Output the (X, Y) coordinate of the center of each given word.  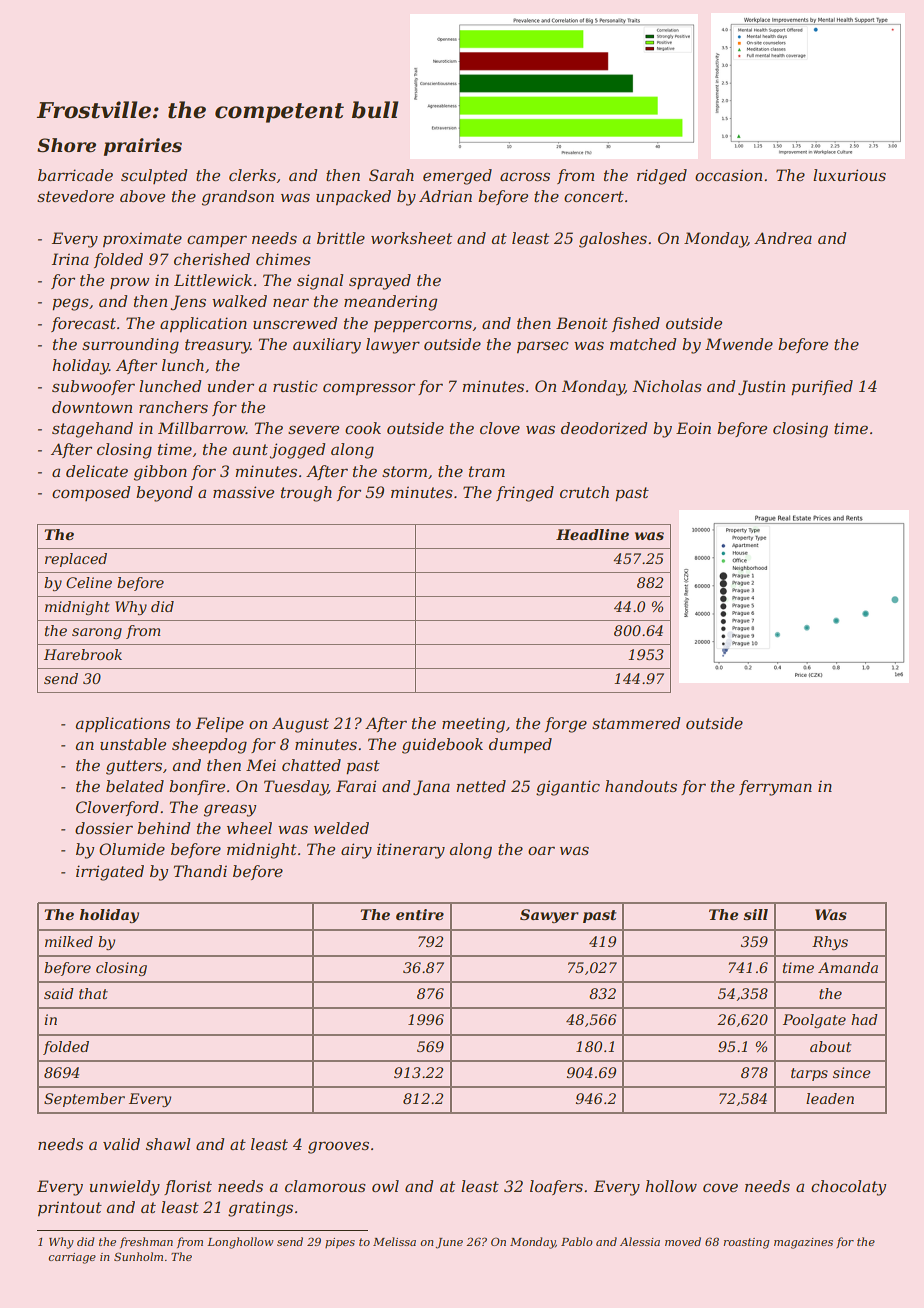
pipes (340, 1243)
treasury (217, 346)
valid (121, 1144)
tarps (809, 1074)
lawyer (393, 346)
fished (636, 324)
